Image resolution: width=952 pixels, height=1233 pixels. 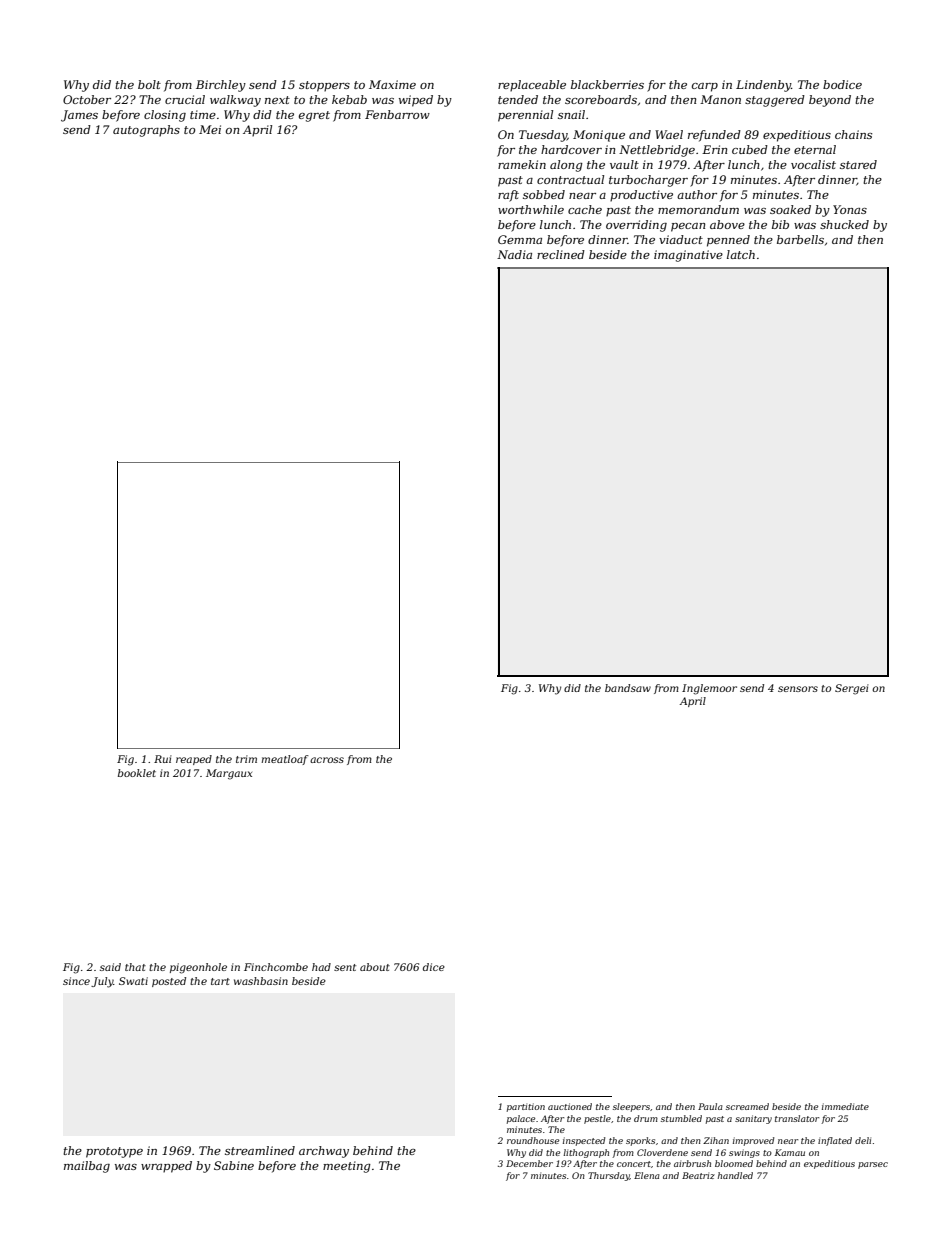 I want to click on ramekin, so click(x=522, y=164).
